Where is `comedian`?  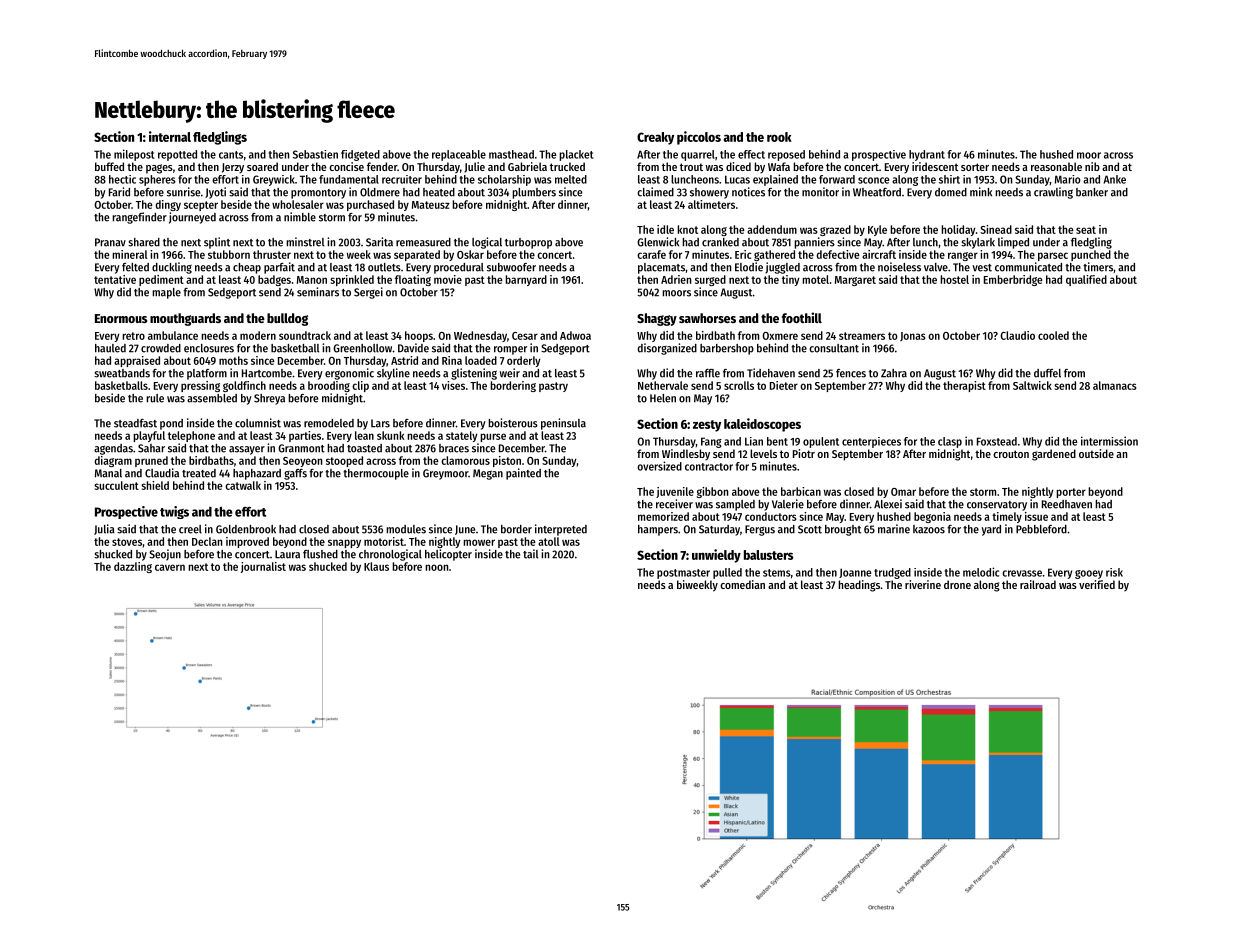
comedian is located at coordinates (742, 584).
